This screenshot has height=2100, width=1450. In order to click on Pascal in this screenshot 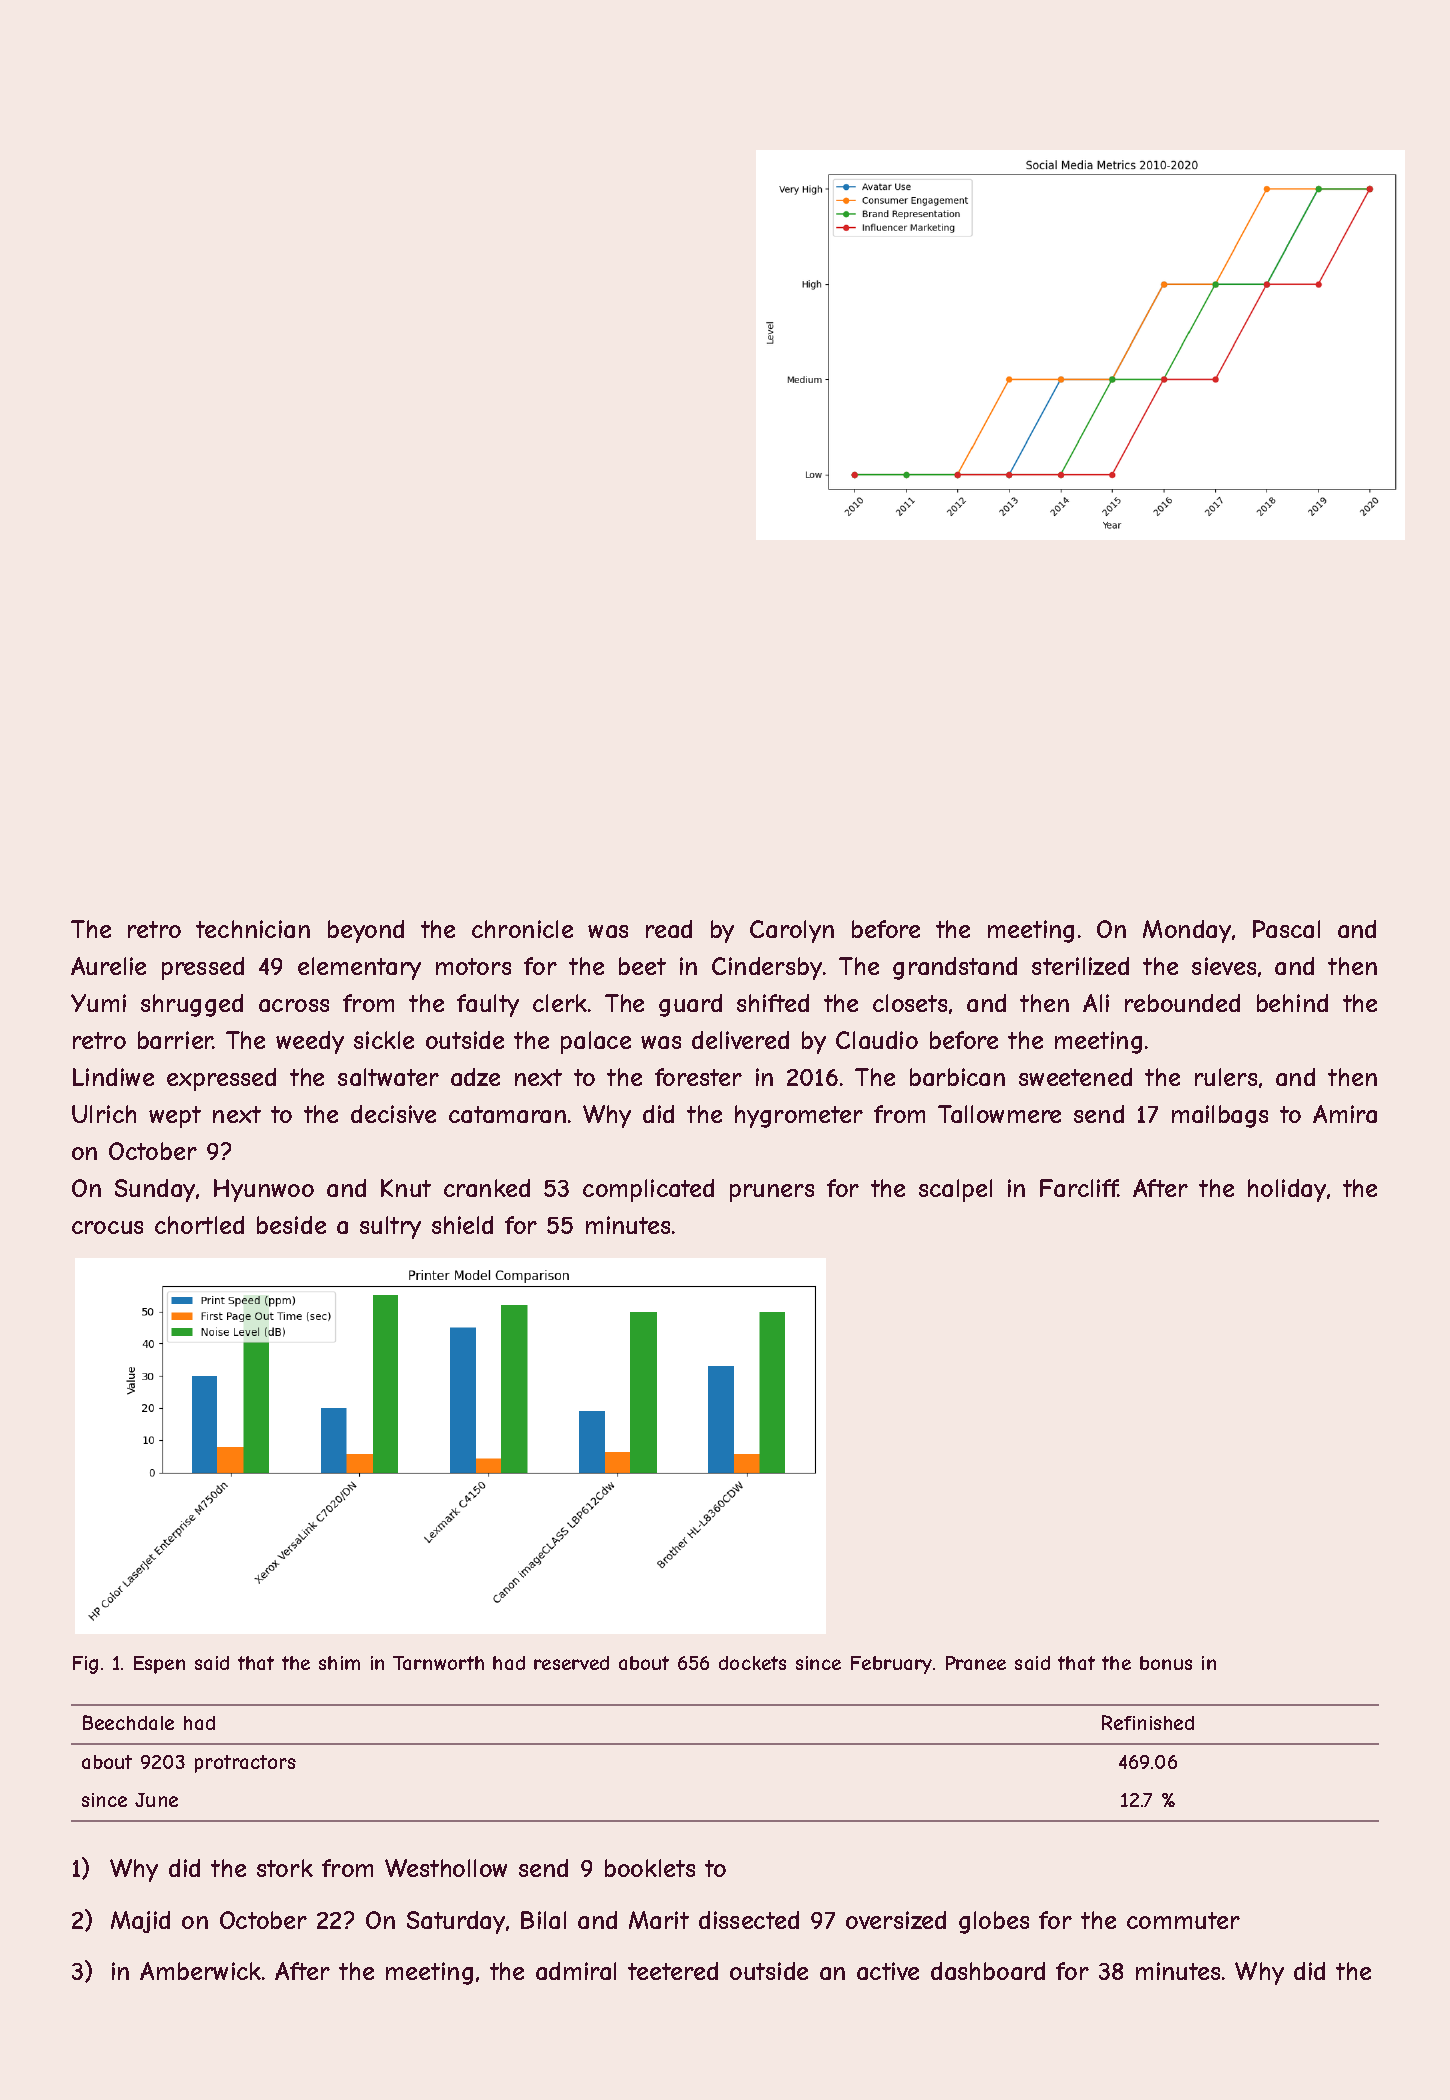, I will do `click(1286, 929)`.
